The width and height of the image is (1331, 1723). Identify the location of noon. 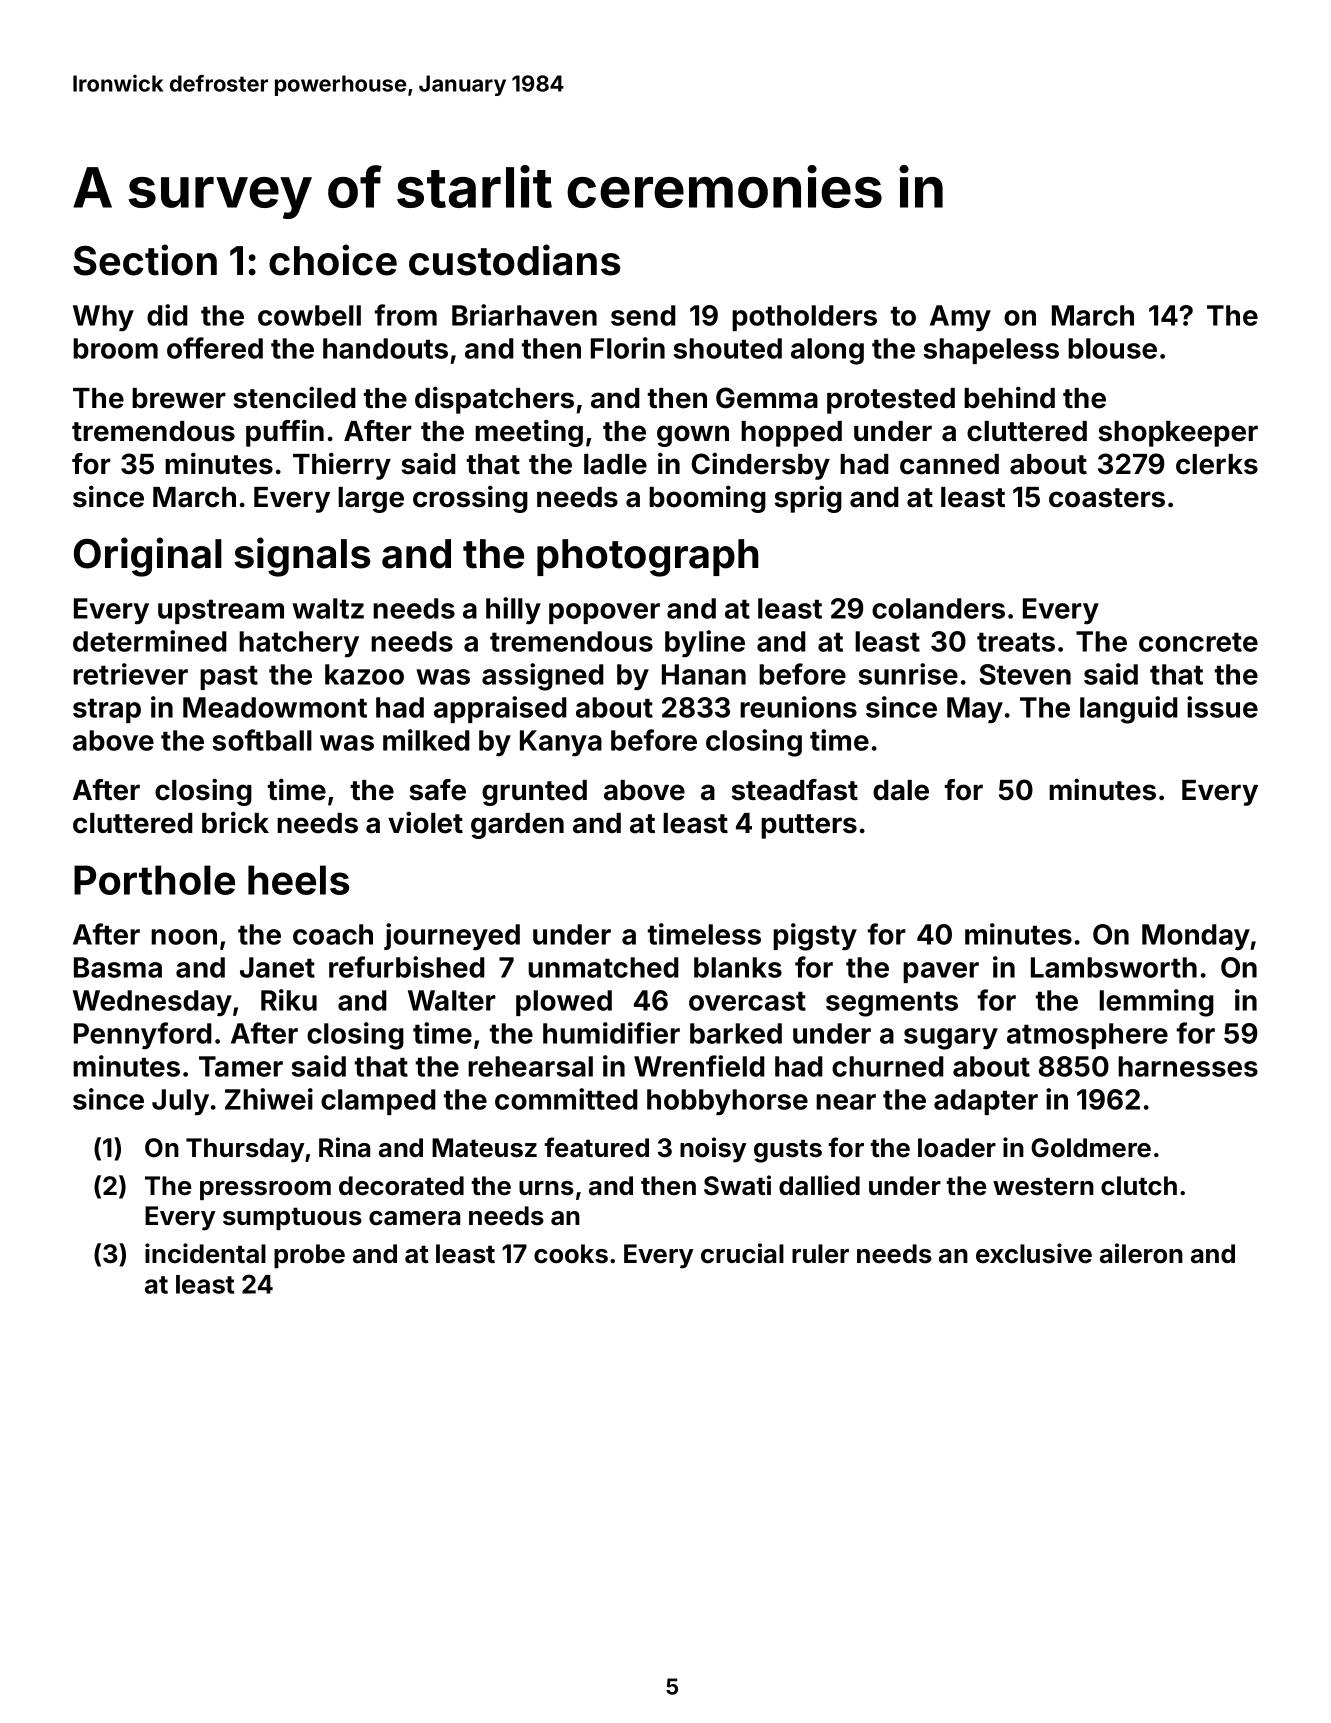
(184, 937).
